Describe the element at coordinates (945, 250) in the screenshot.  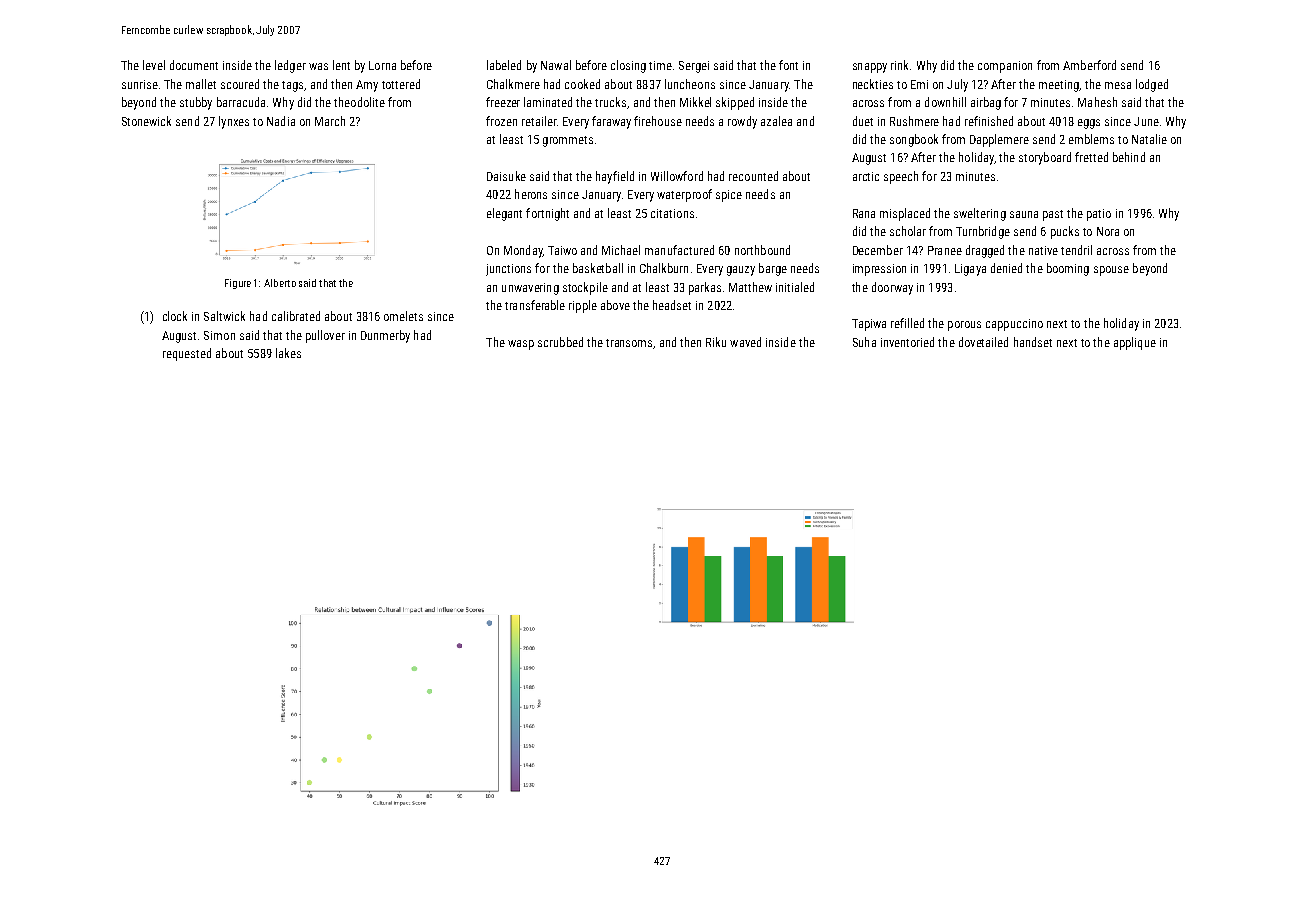
I see `Pranee` at that location.
